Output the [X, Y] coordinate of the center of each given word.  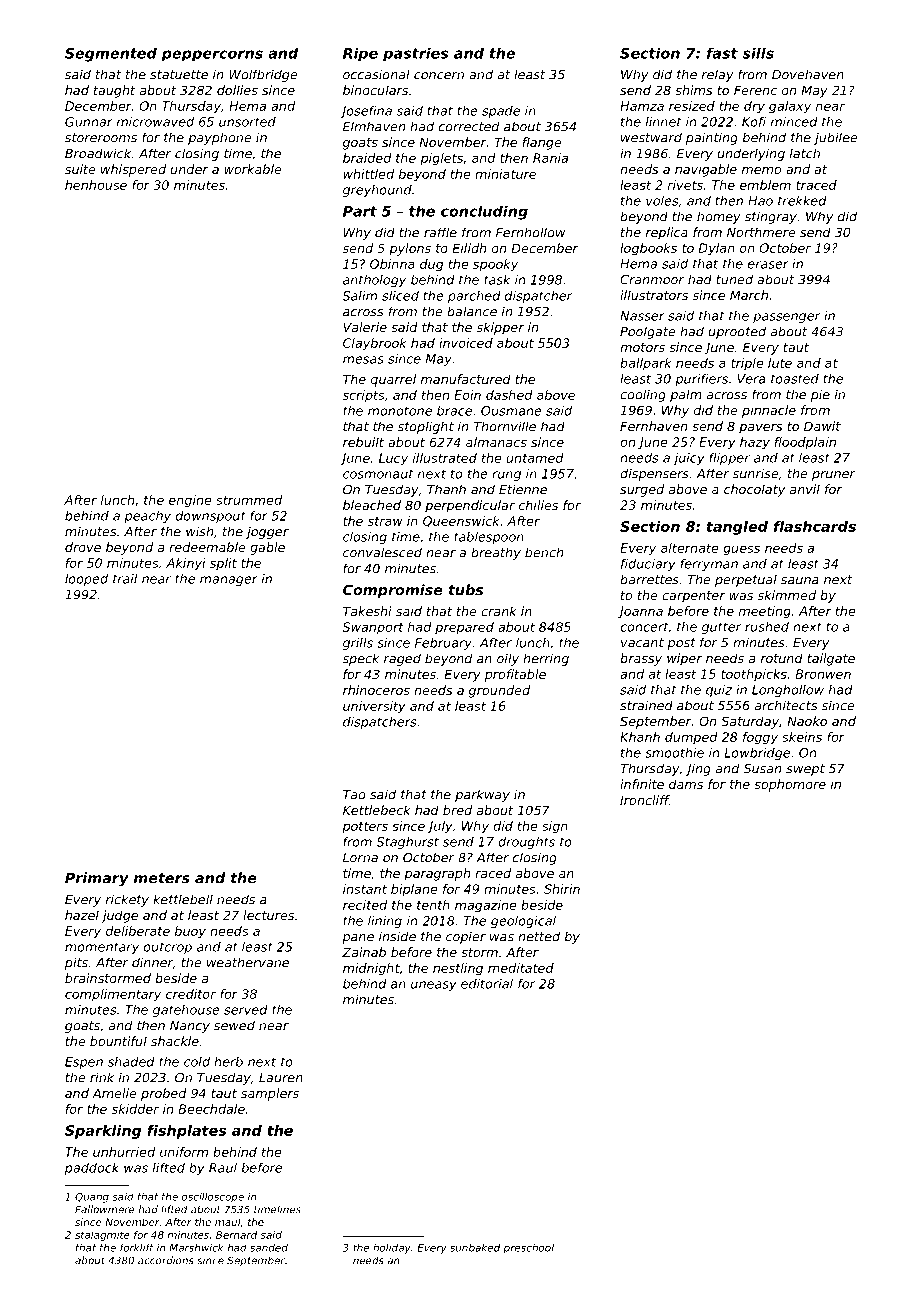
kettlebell [183, 899]
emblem [765, 185]
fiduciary [648, 565]
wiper [684, 659]
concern [439, 76]
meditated [521, 968]
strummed [249, 500]
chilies [538, 505]
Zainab [364, 952]
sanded [269, 1248]
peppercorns [212, 56]
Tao [354, 795]
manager [229, 581]
